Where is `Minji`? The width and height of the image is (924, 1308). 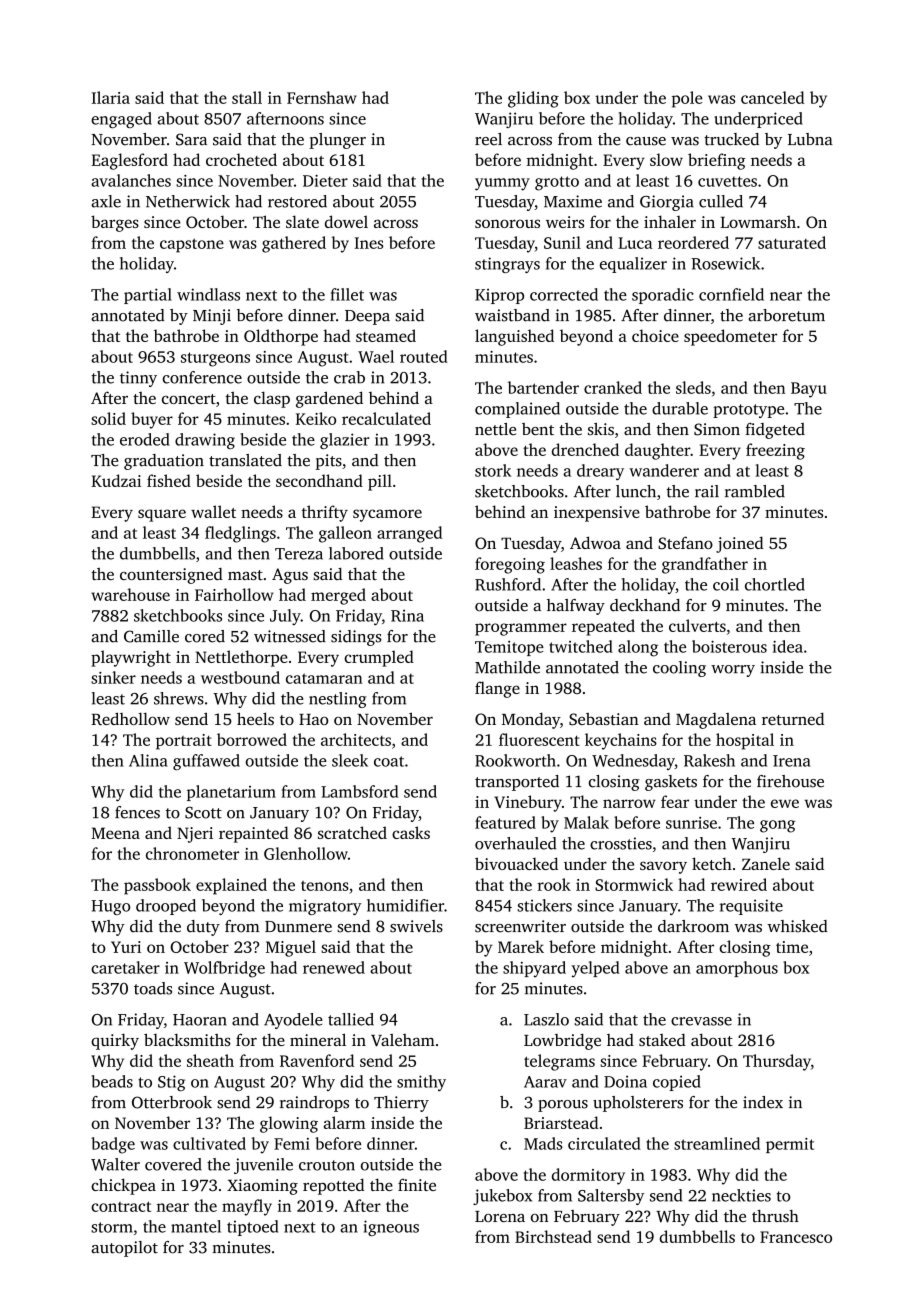
Minji is located at coordinates (212, 317).
